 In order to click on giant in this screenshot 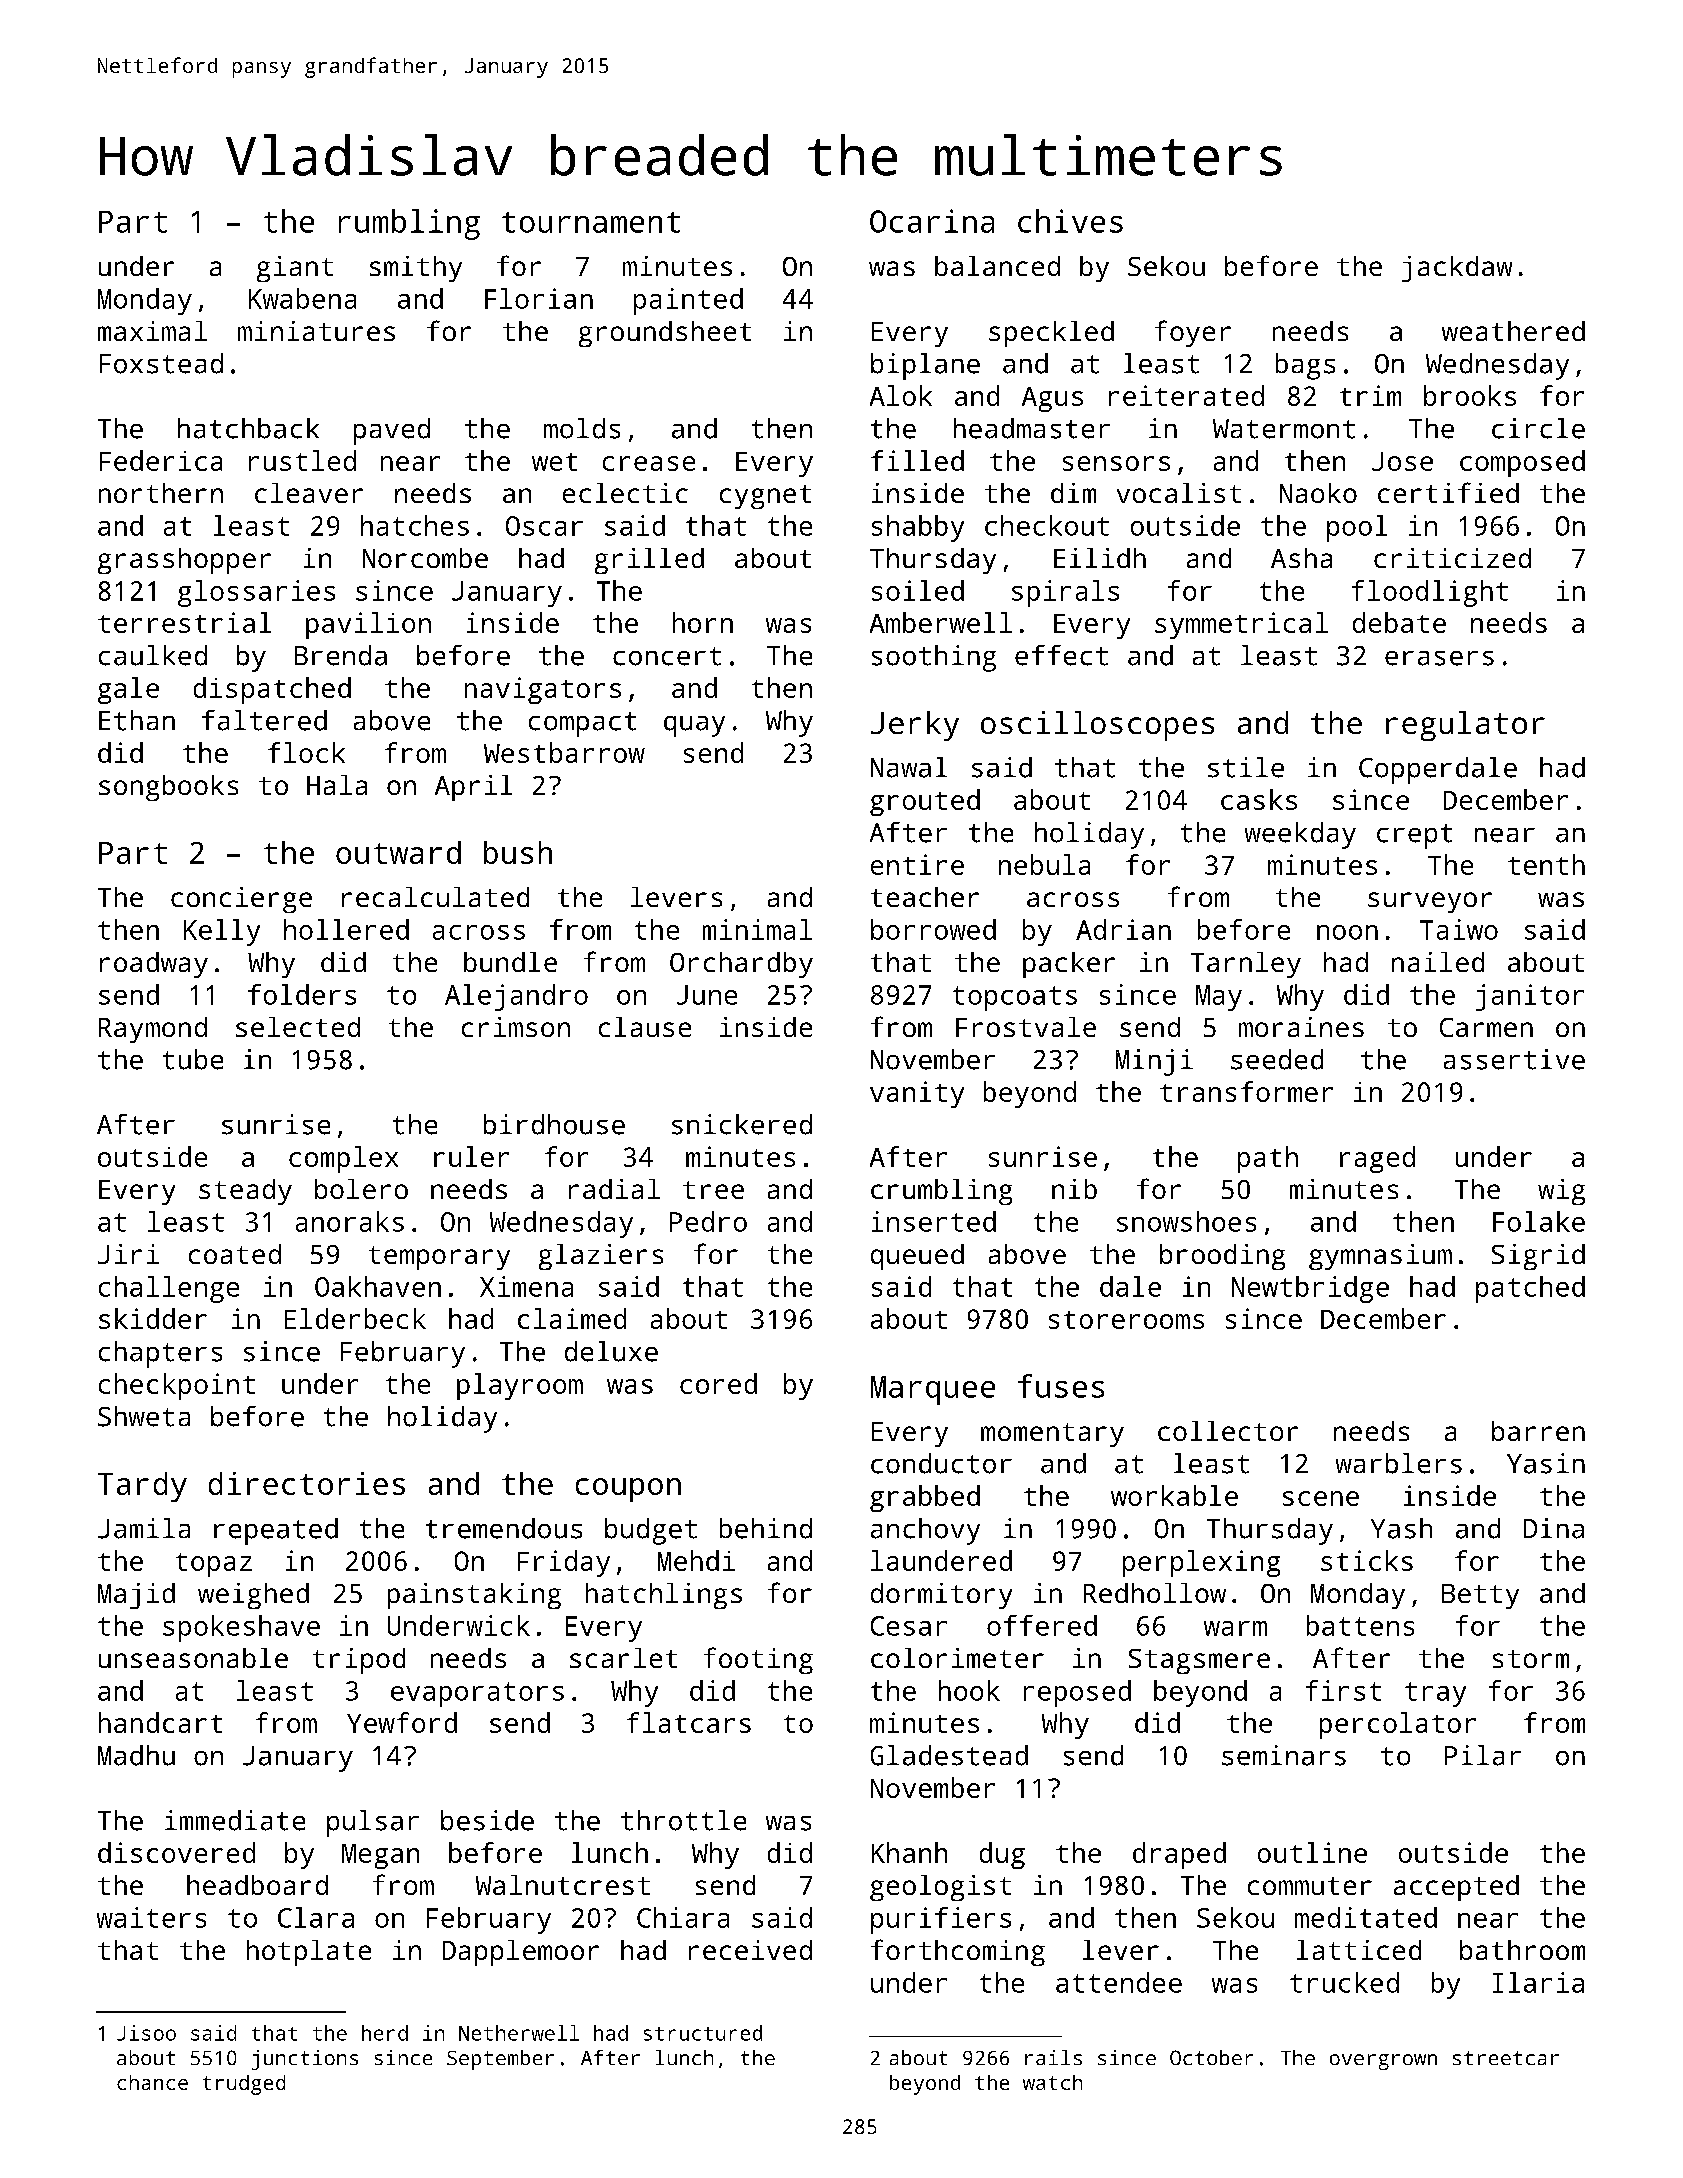, I will do `click(295, 269)`.
